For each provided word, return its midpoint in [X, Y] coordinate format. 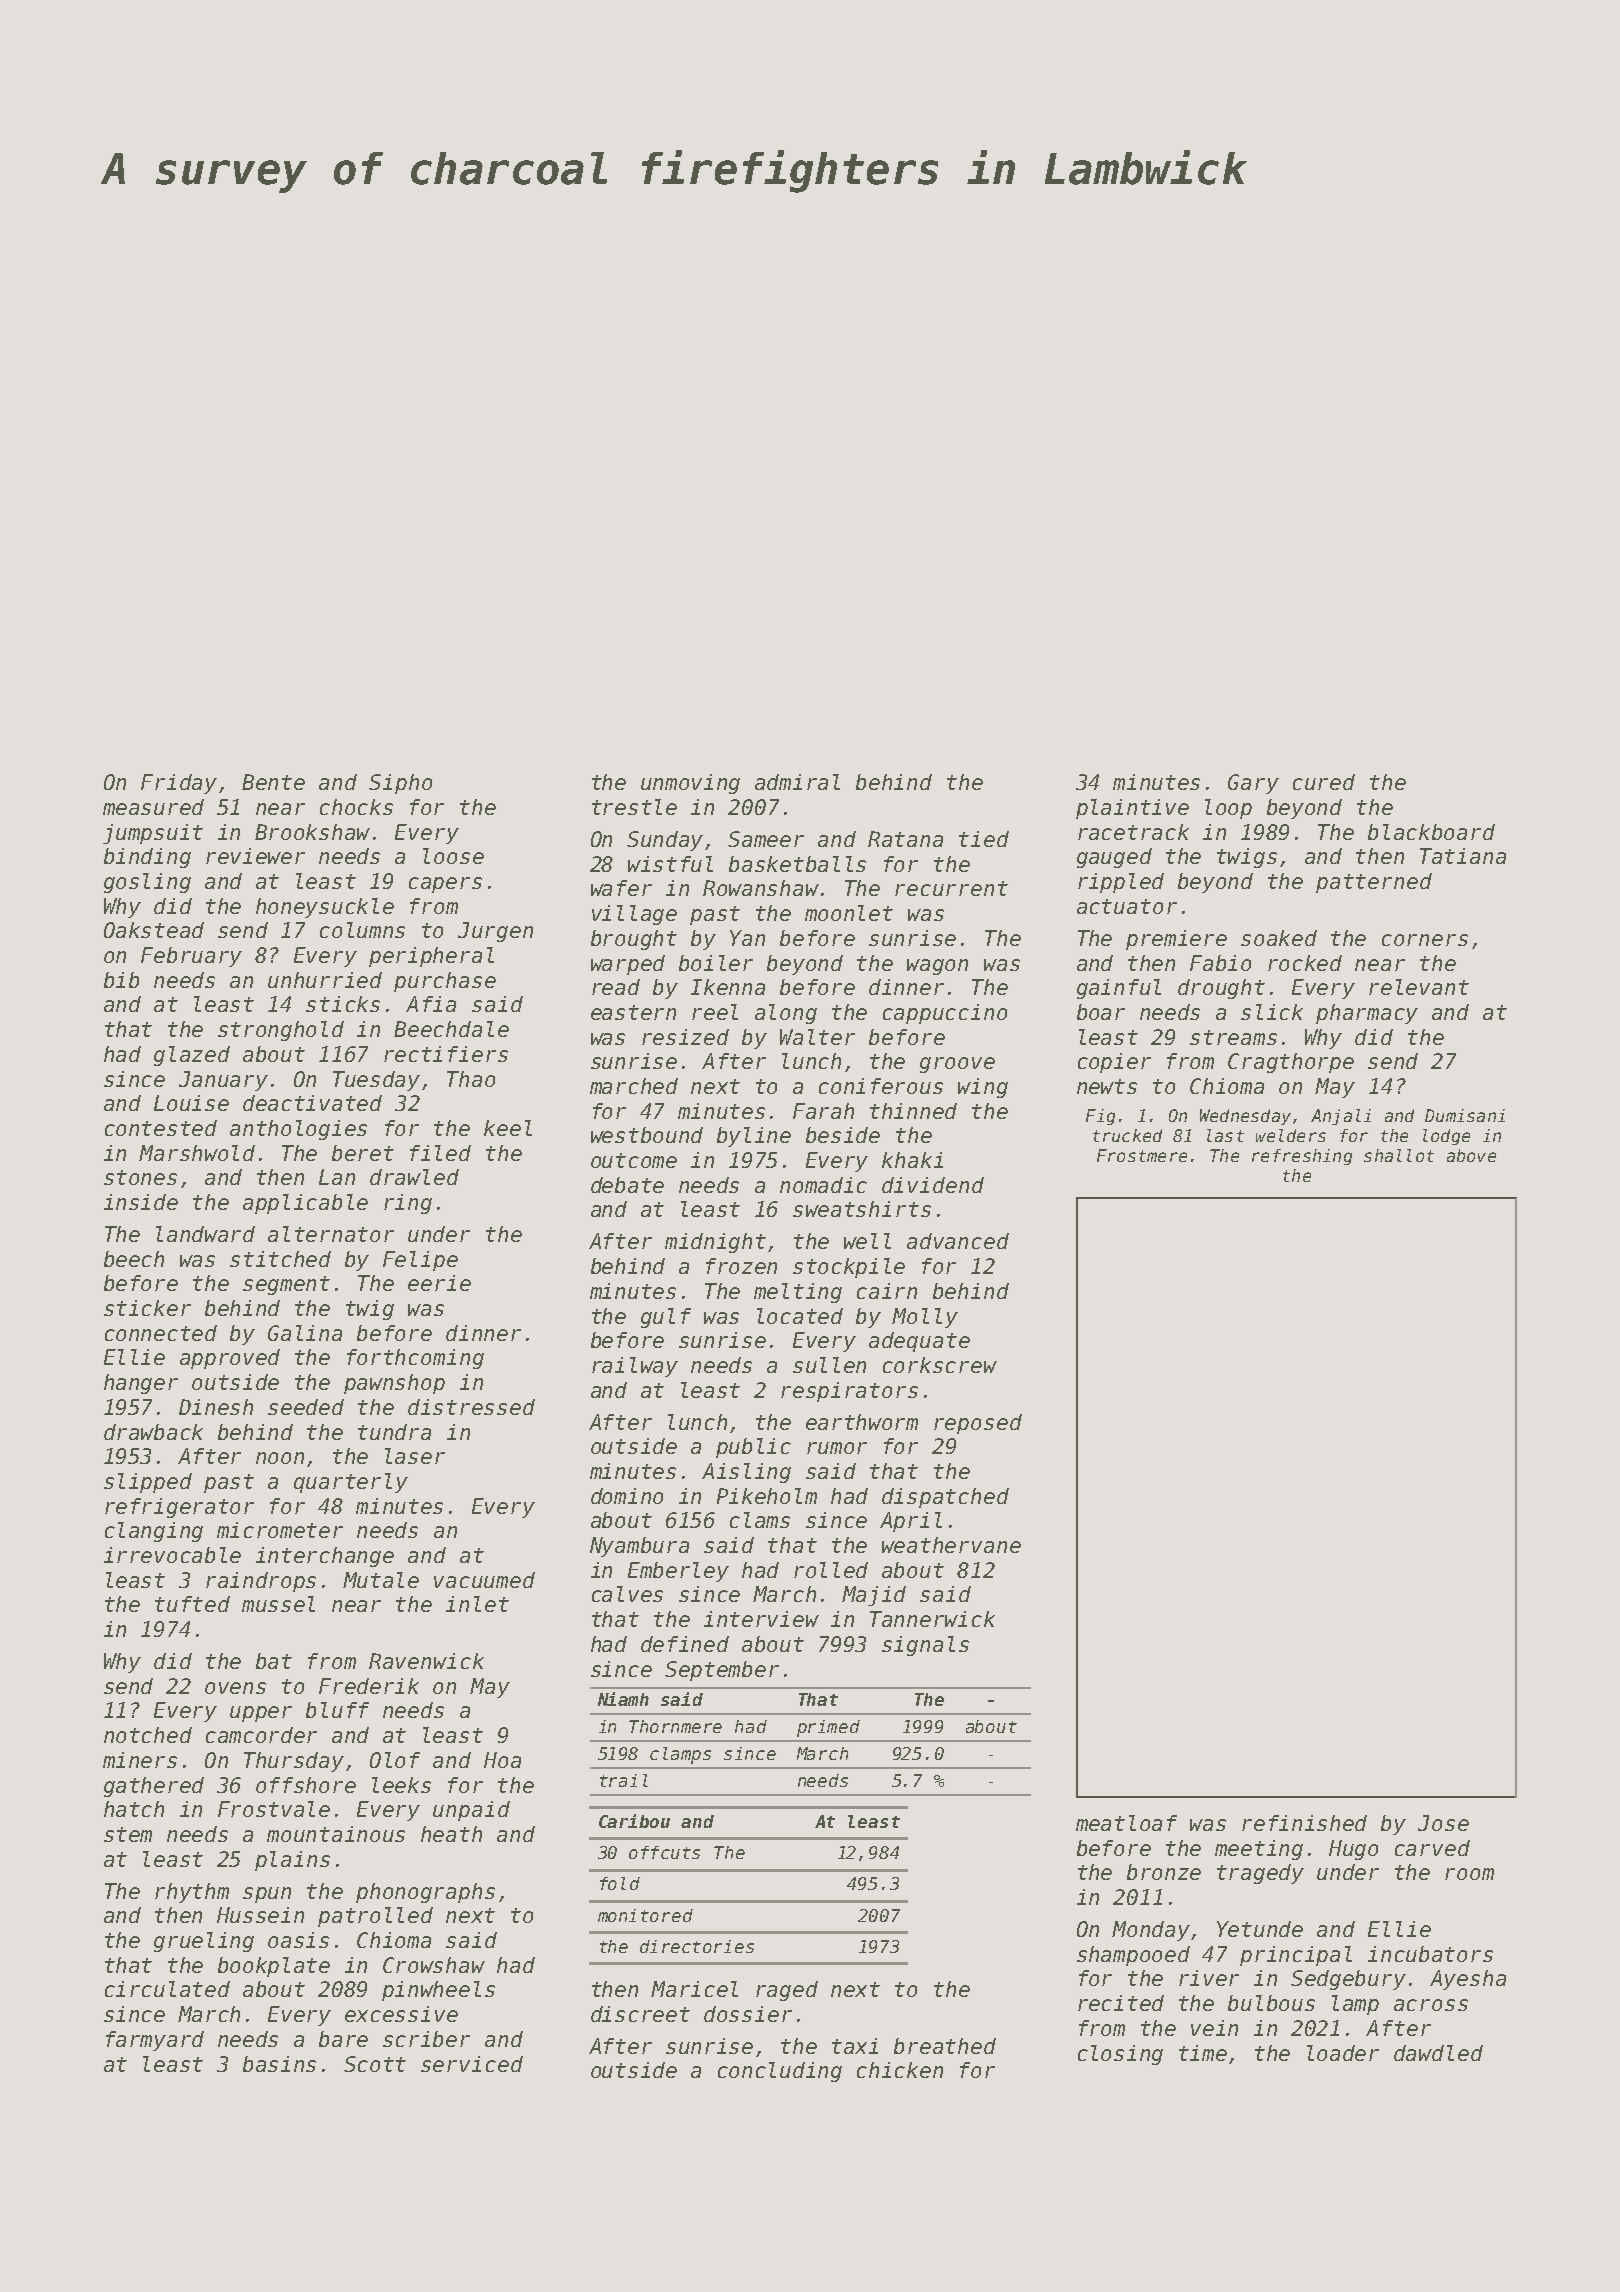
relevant [1419, 987]
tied [984, 839]
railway [635, 1367]
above [1471, 1155]
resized [685, 1037]
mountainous [336, 1834]
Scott [375, 2064]
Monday [1151, 1931]
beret [363, 1153]
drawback [153, 1432]
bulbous [1271, 2003]
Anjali [1341, 1117]
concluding [780, 2072]
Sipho [400, 784]
